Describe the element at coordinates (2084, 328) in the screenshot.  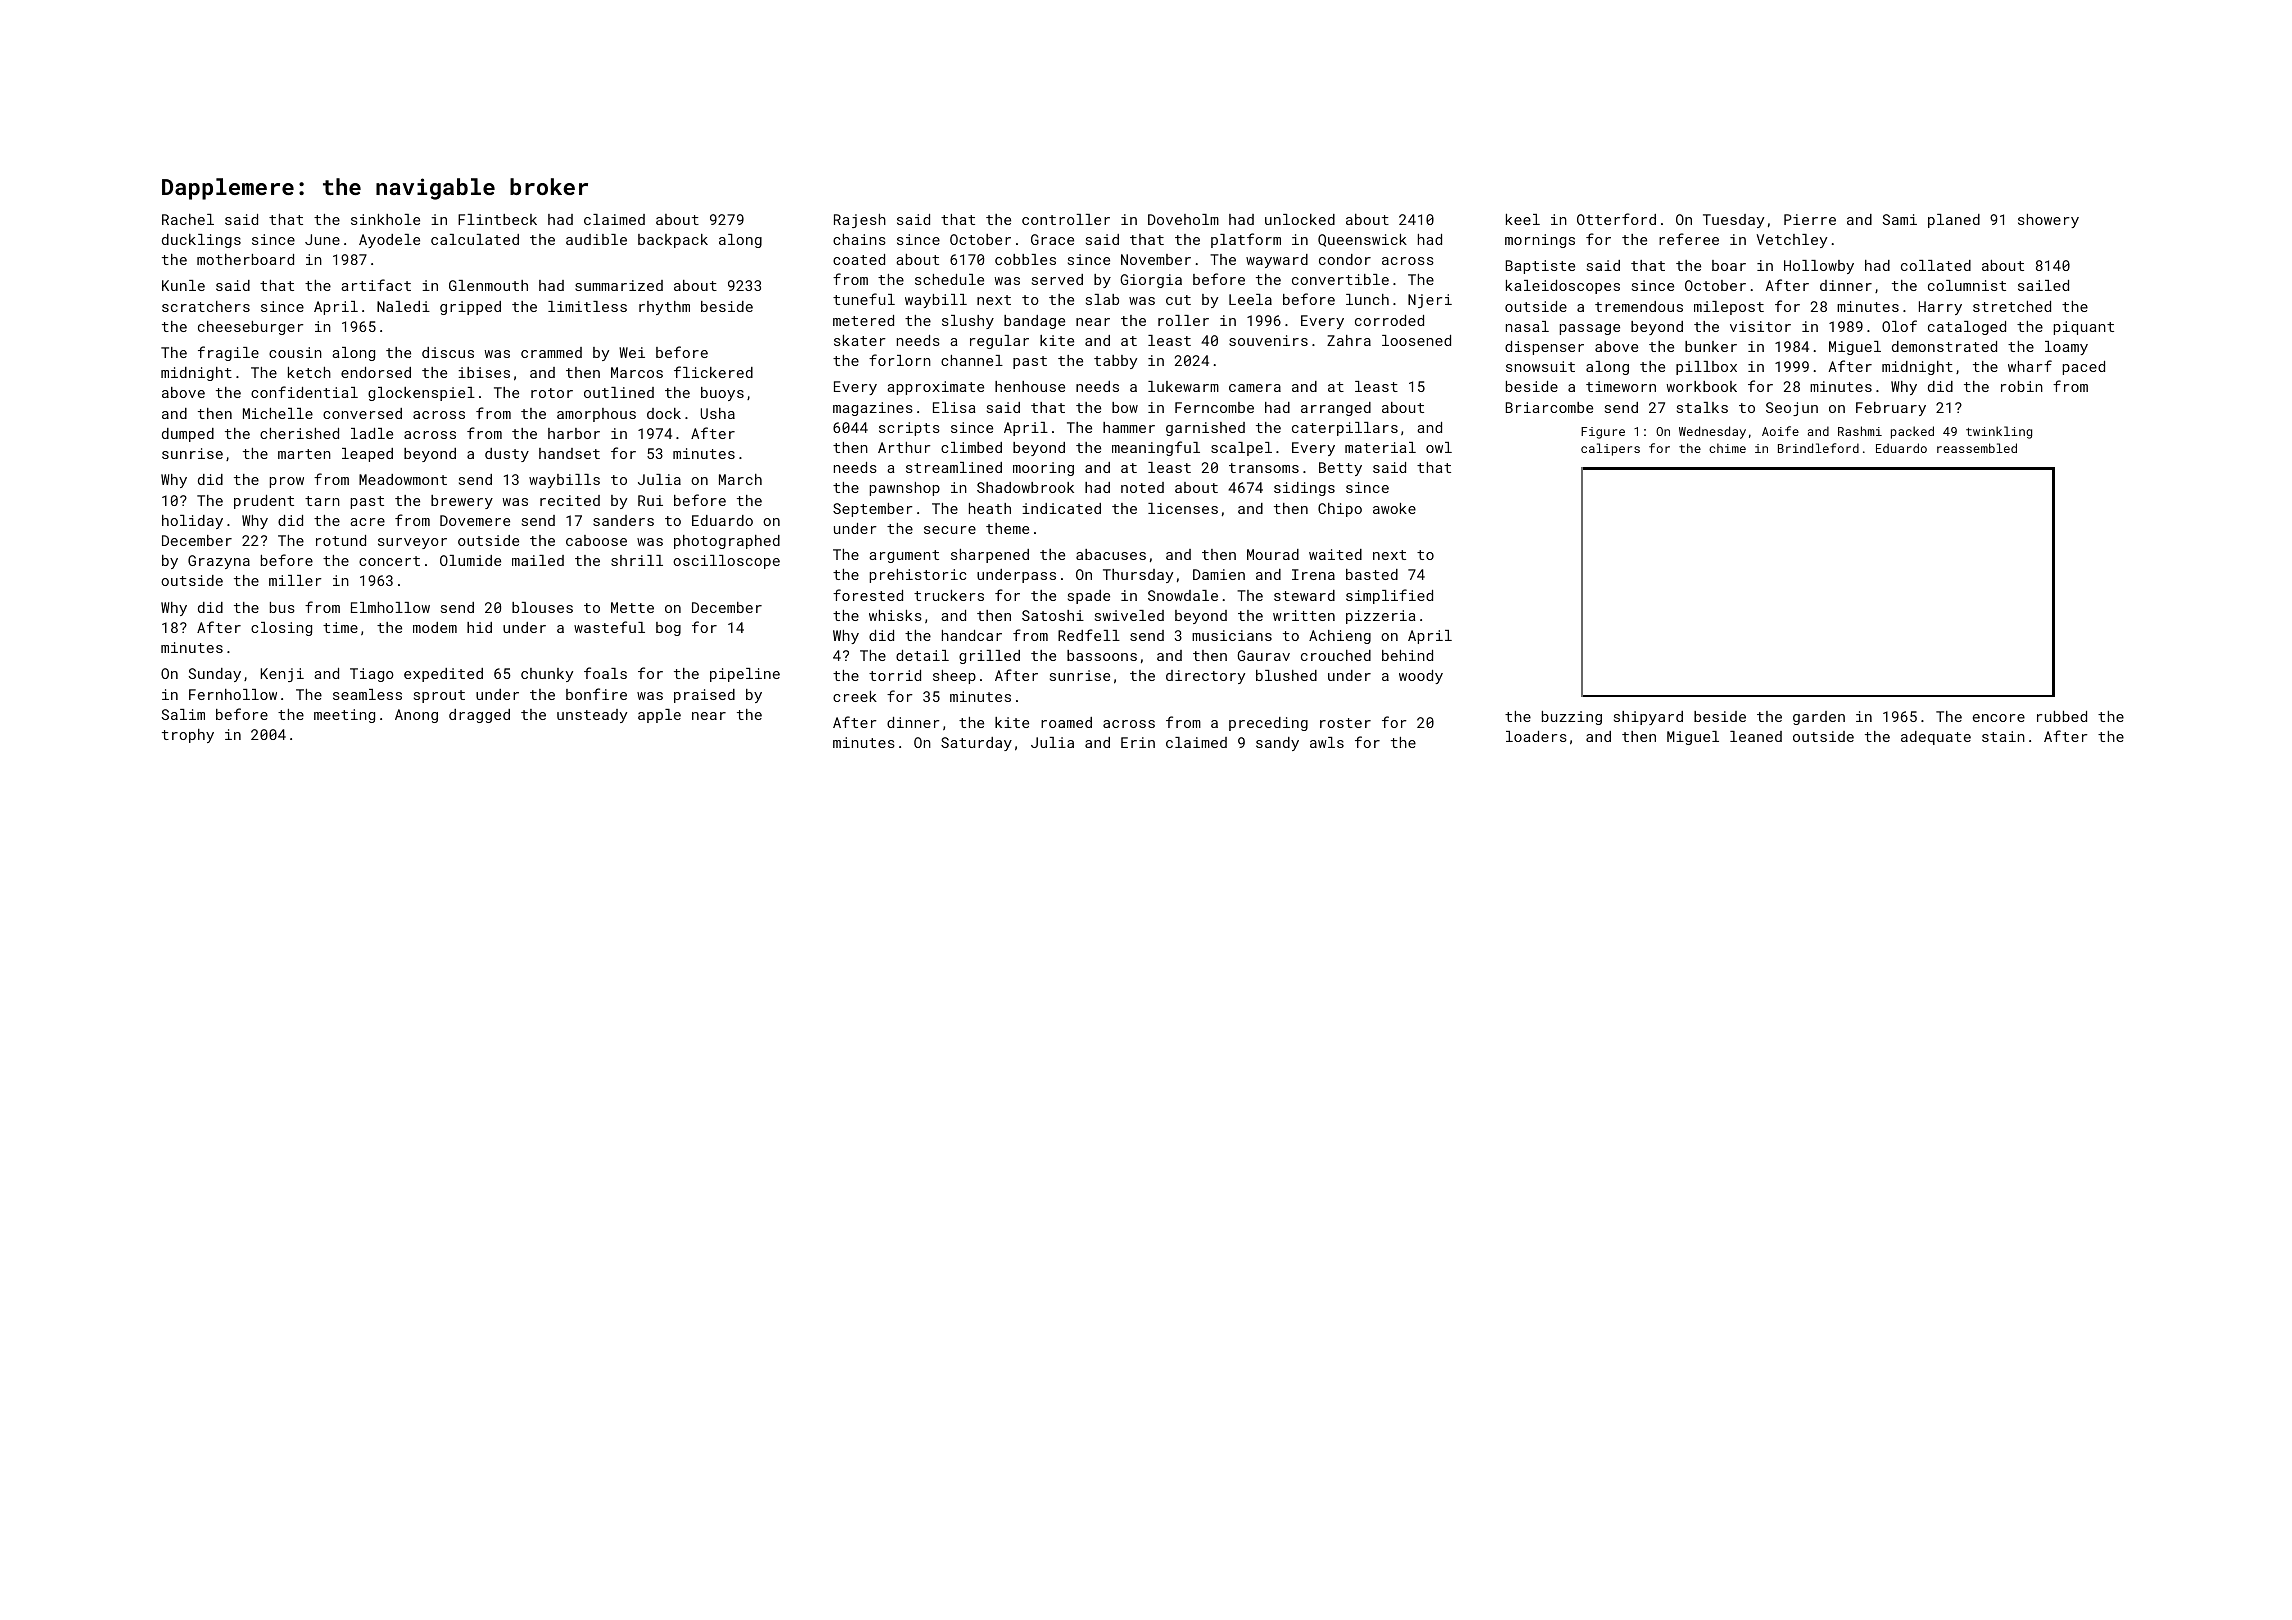
I see `piquant` at that location.
